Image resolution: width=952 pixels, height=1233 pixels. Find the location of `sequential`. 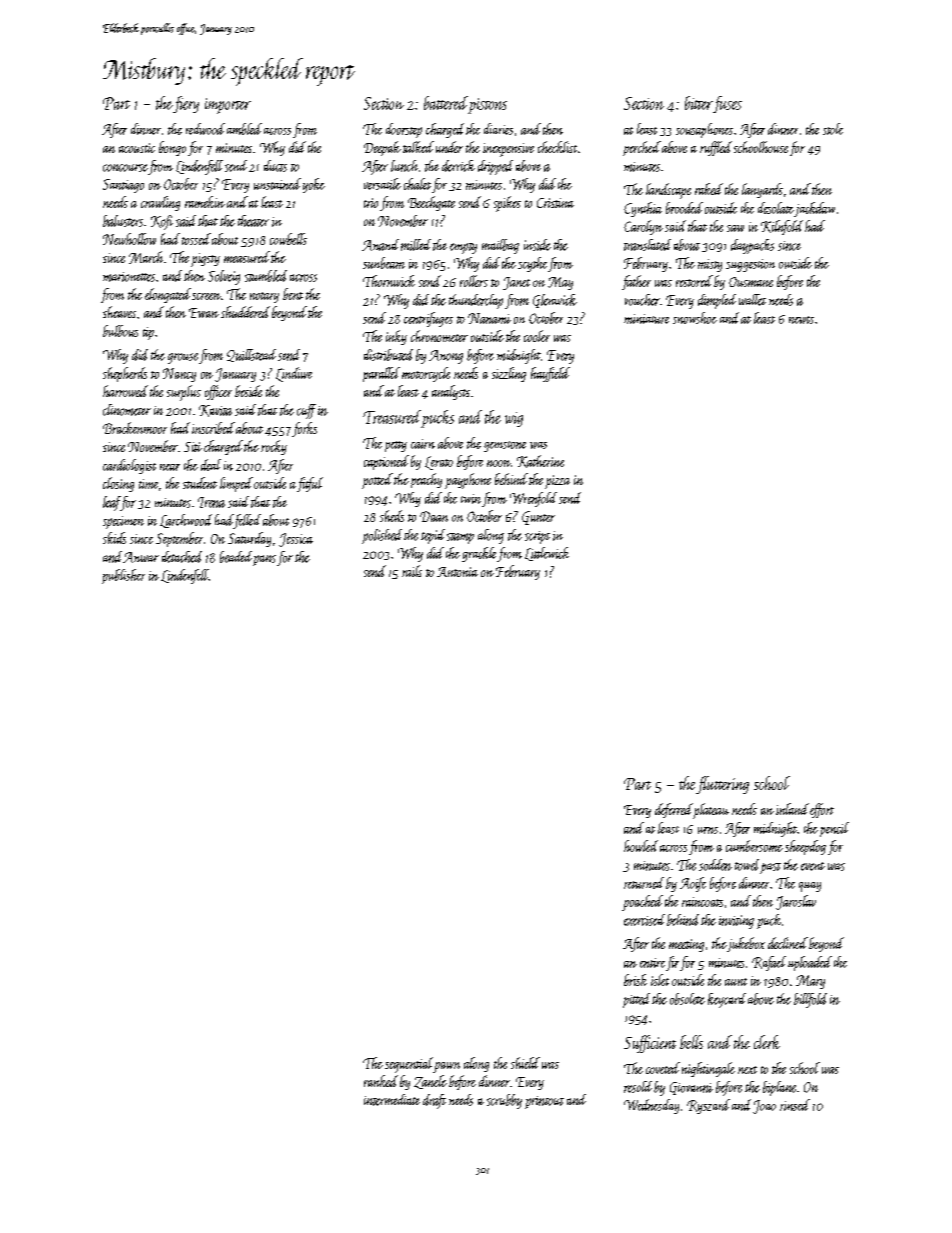

sequential is located at coordinates (409, 1065).
